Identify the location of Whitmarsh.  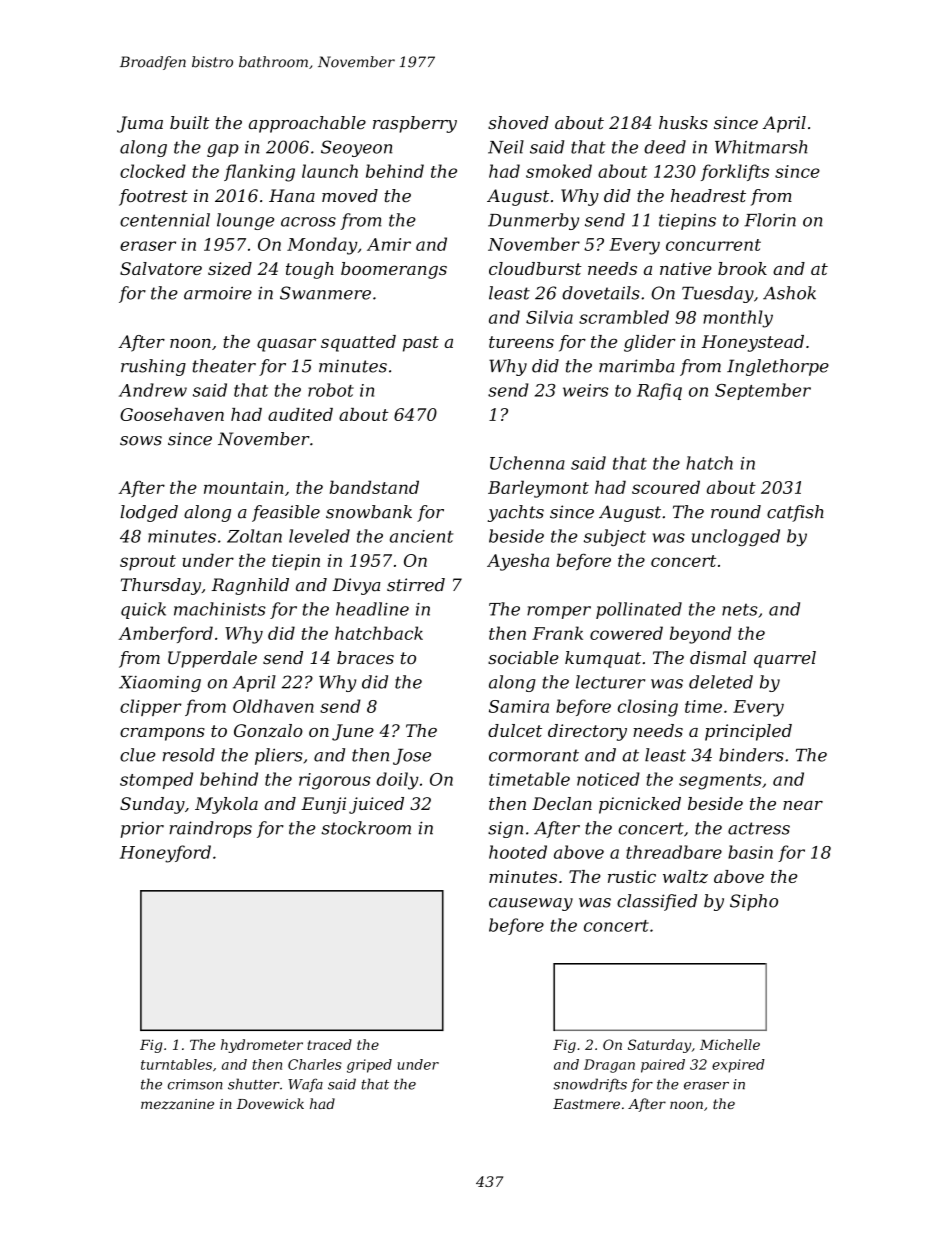
(761, 147).
